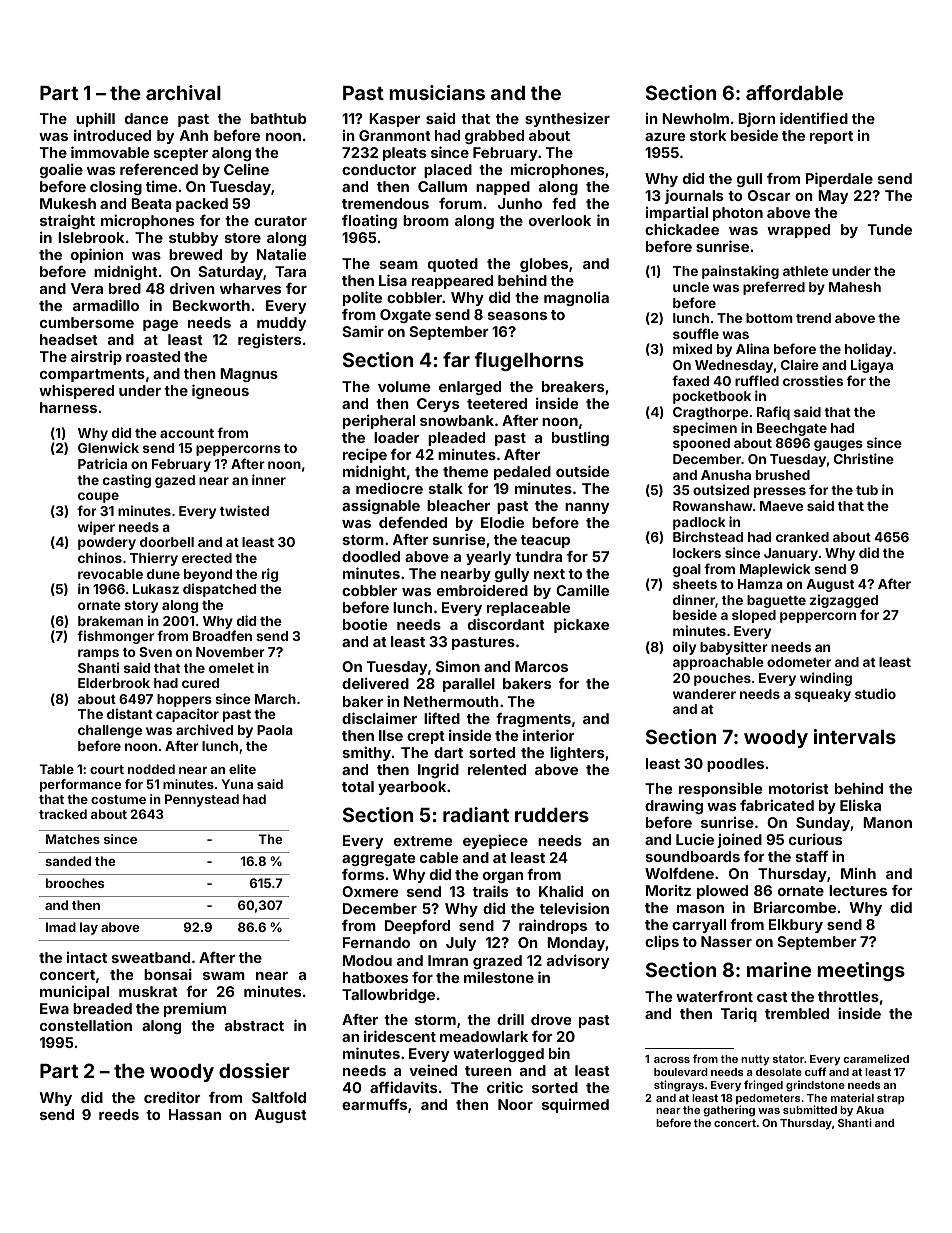  What do you see at coordinates (399, 265) in the screenshot?
I see `seam` at bounding box center [399, 265].
